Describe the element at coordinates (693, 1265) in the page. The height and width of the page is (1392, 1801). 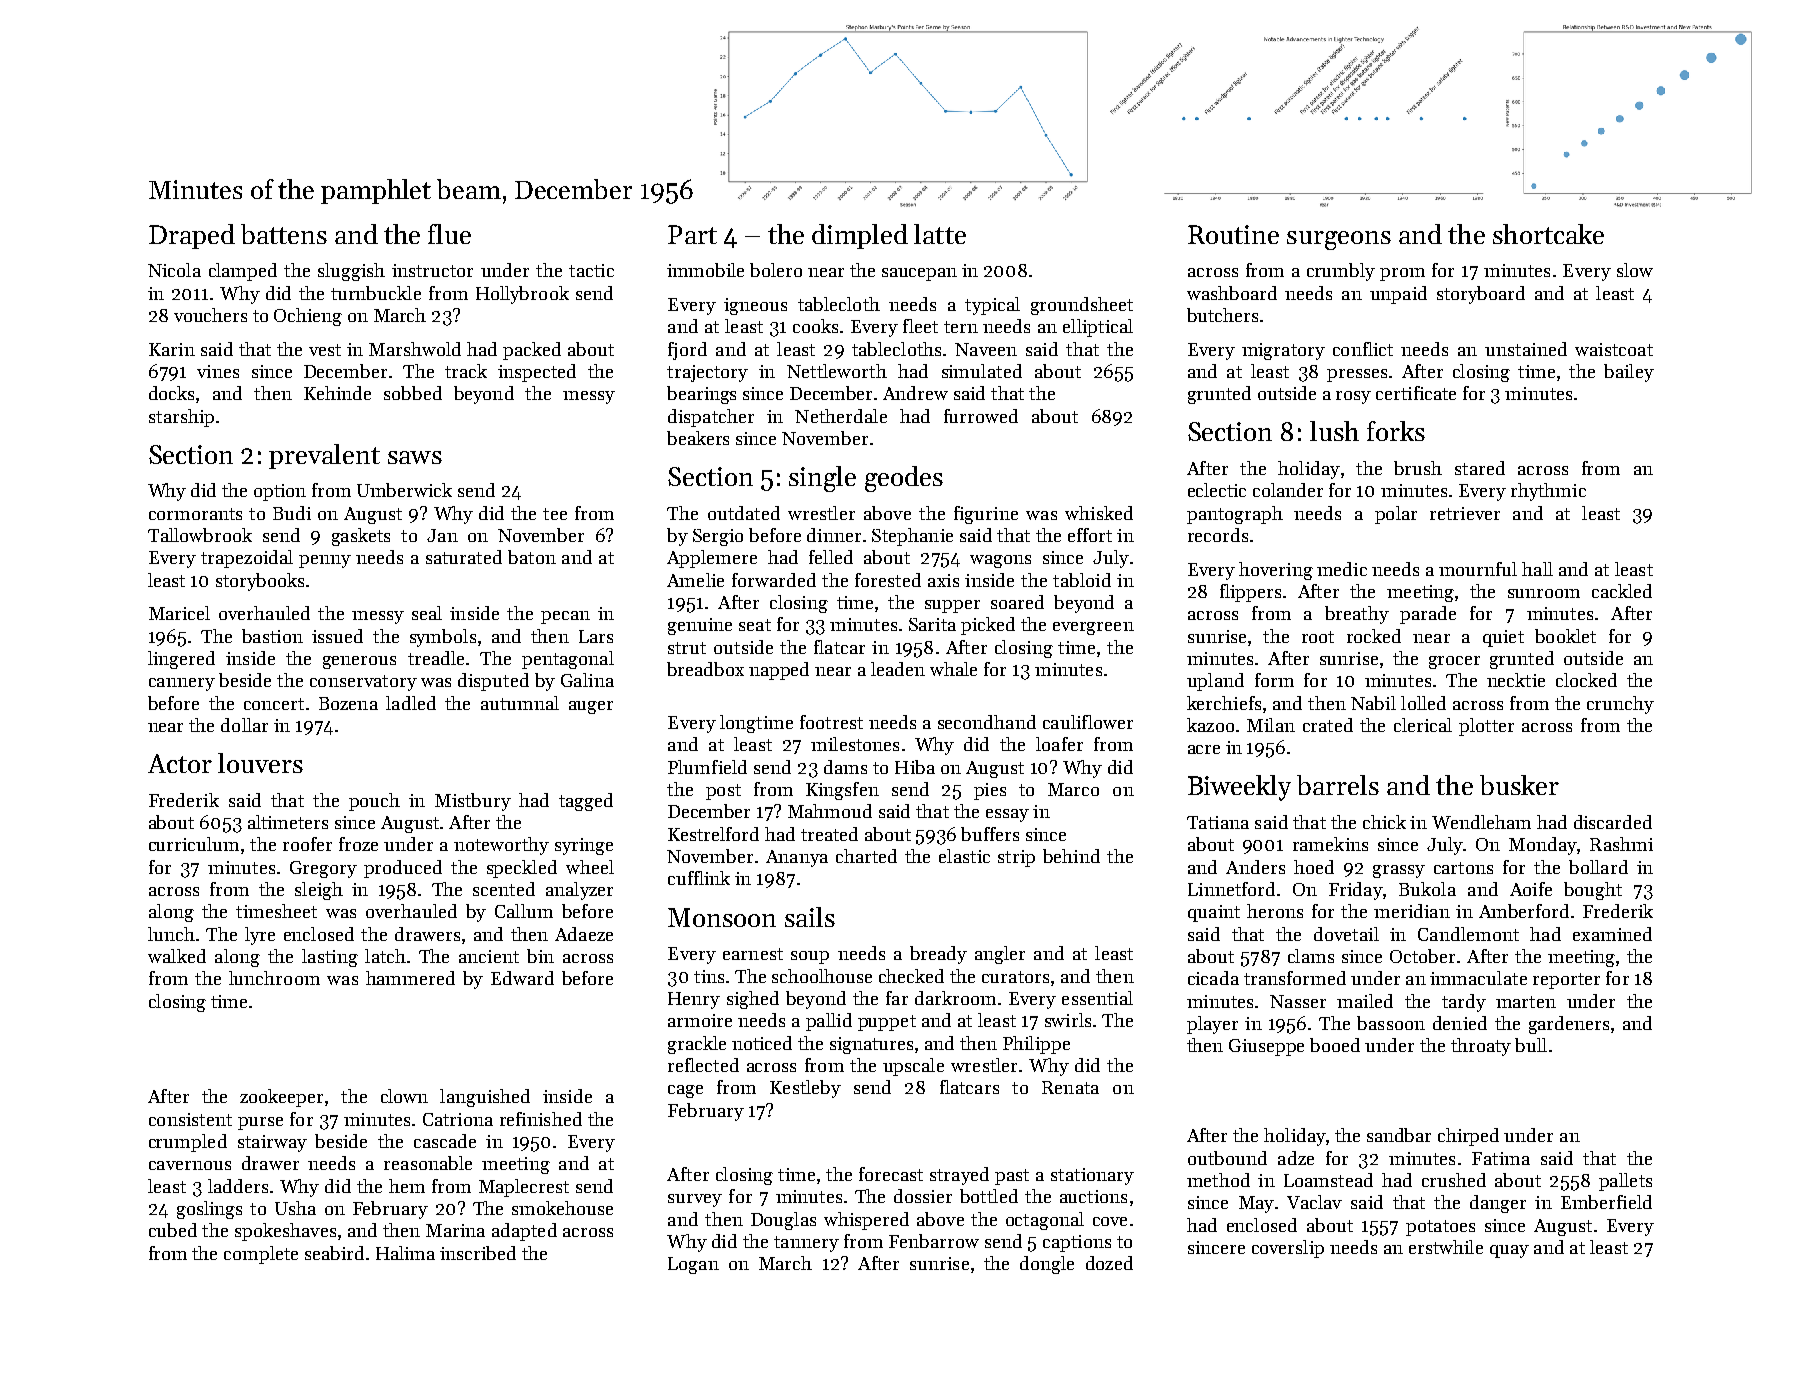
I see `Logan` at that location.
